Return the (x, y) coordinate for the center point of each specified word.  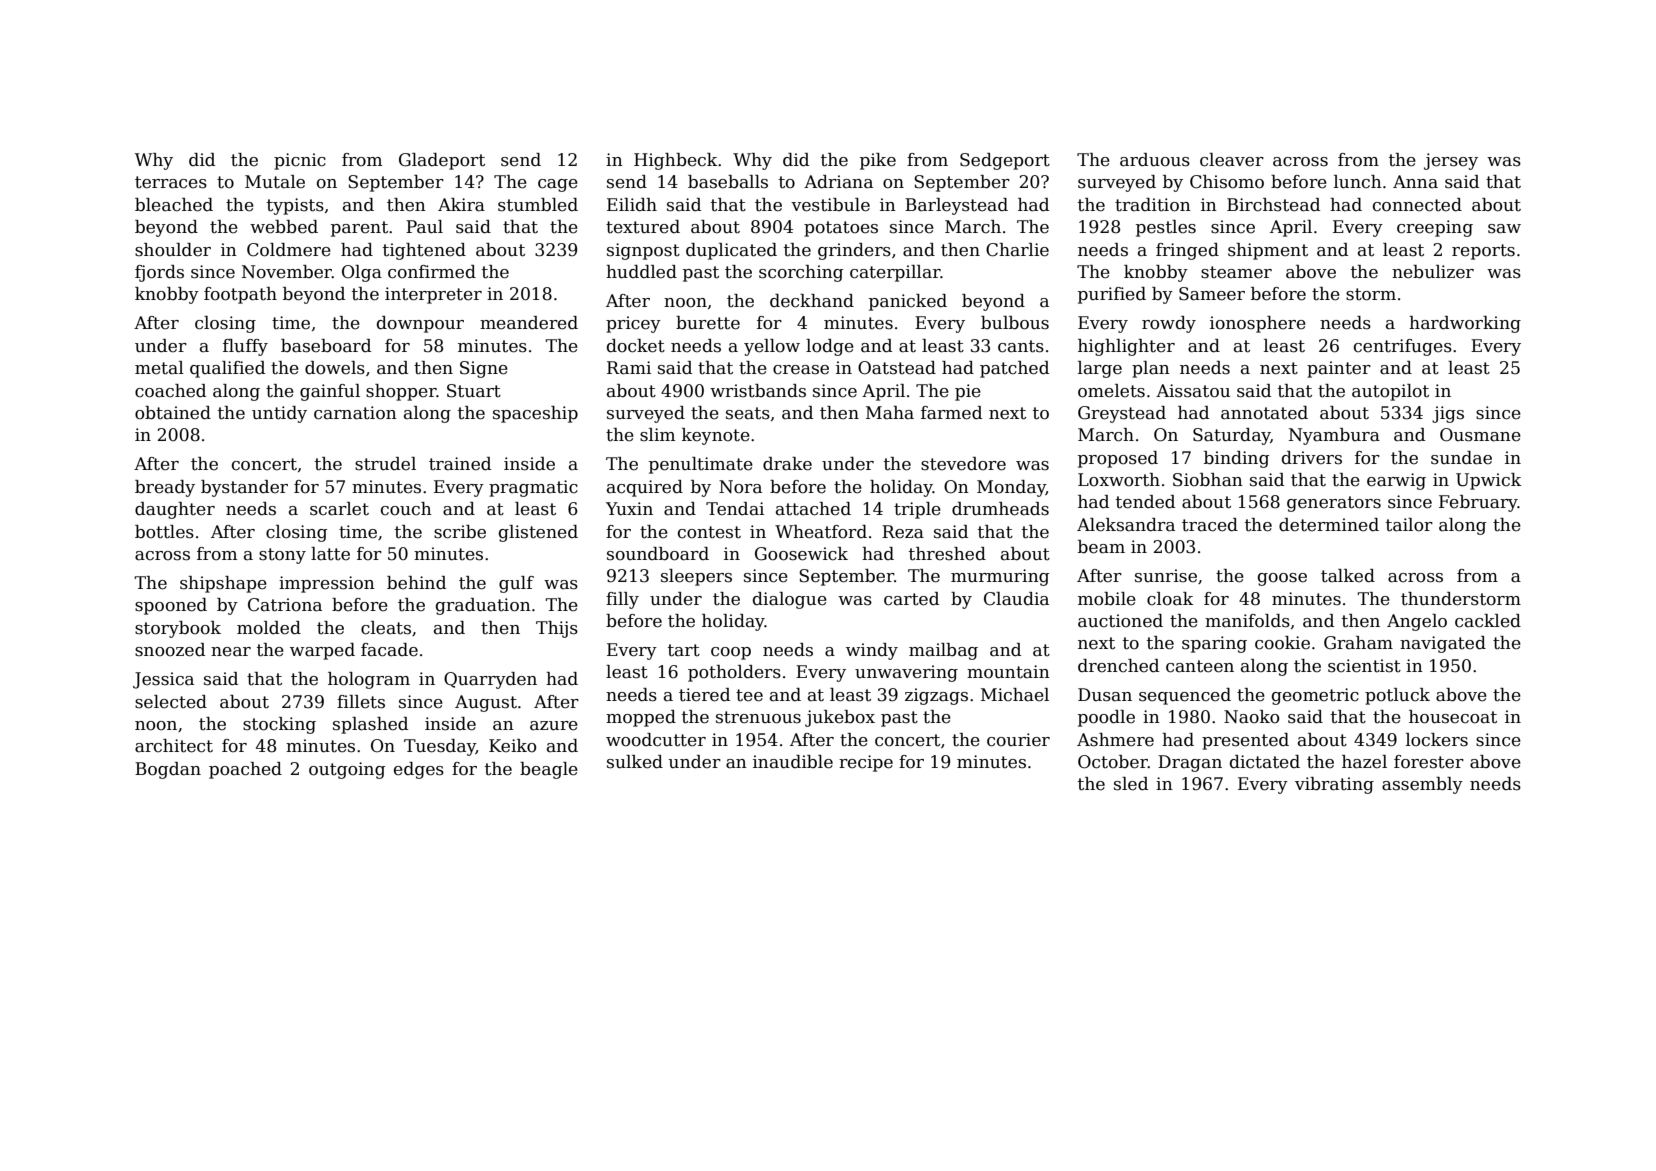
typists (295, 206)
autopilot (1390, 392)
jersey (1451, 161)
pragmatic (533, 488)
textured (643, 227)
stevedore (963, 464)
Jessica (163, 680)
